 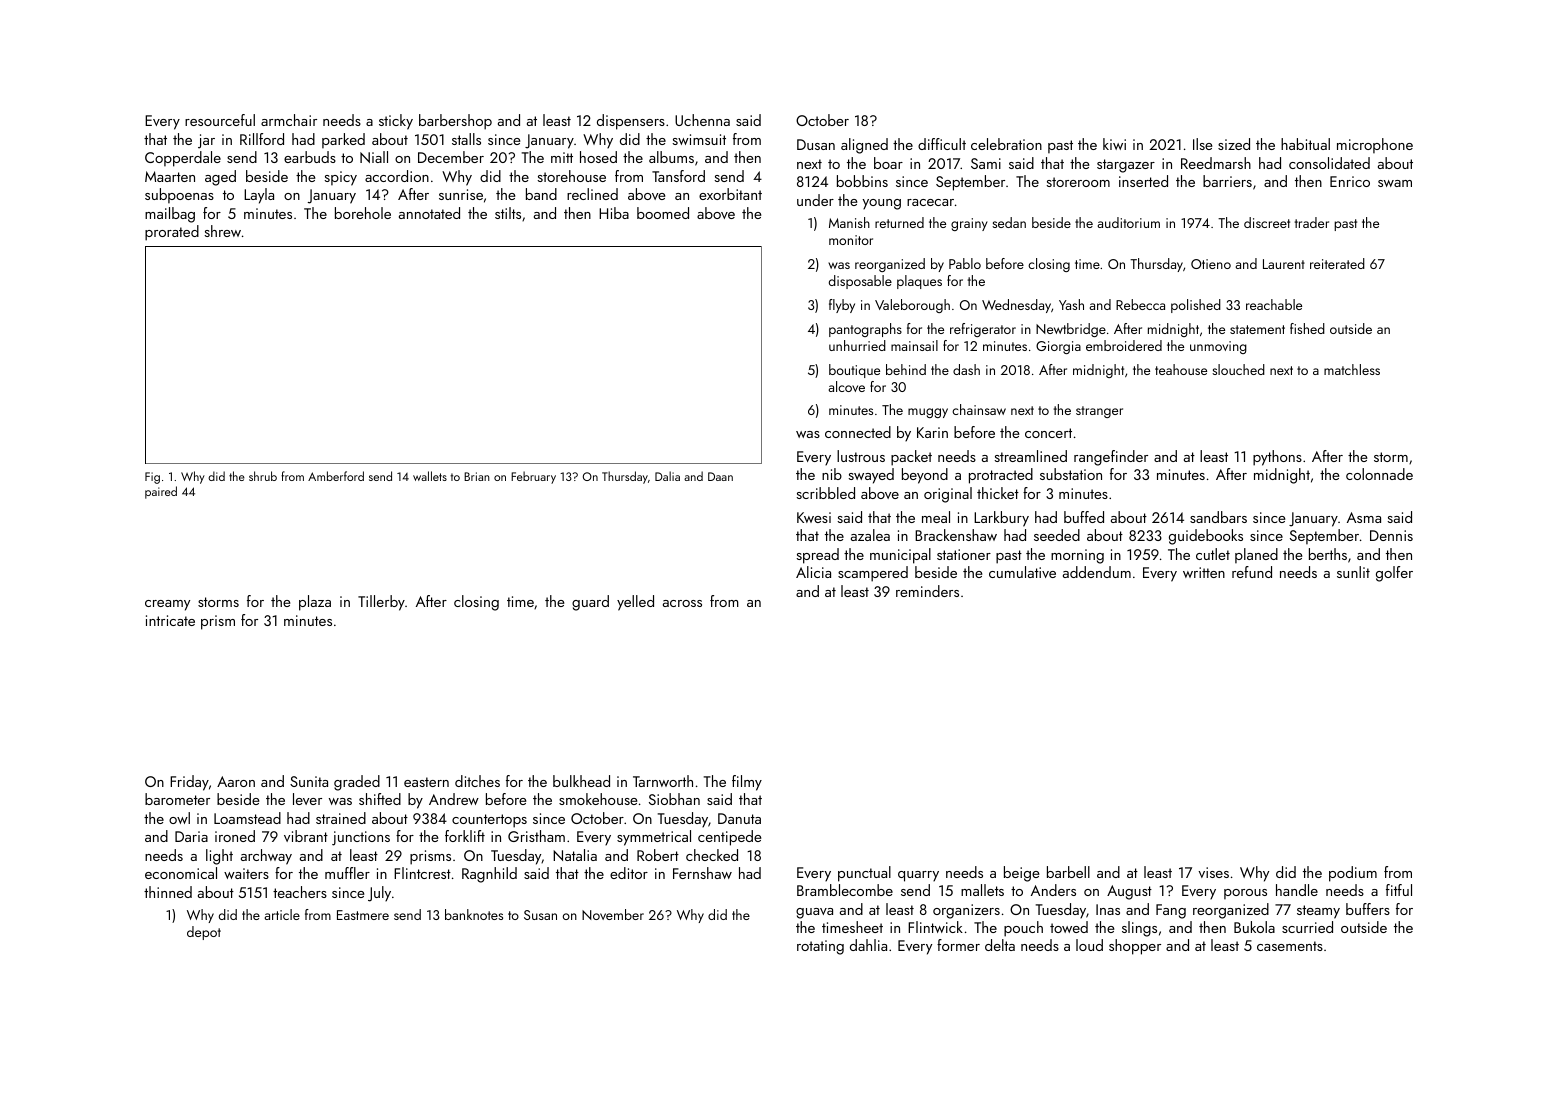 I want to click on ditches, so click(x=477, y=781).
